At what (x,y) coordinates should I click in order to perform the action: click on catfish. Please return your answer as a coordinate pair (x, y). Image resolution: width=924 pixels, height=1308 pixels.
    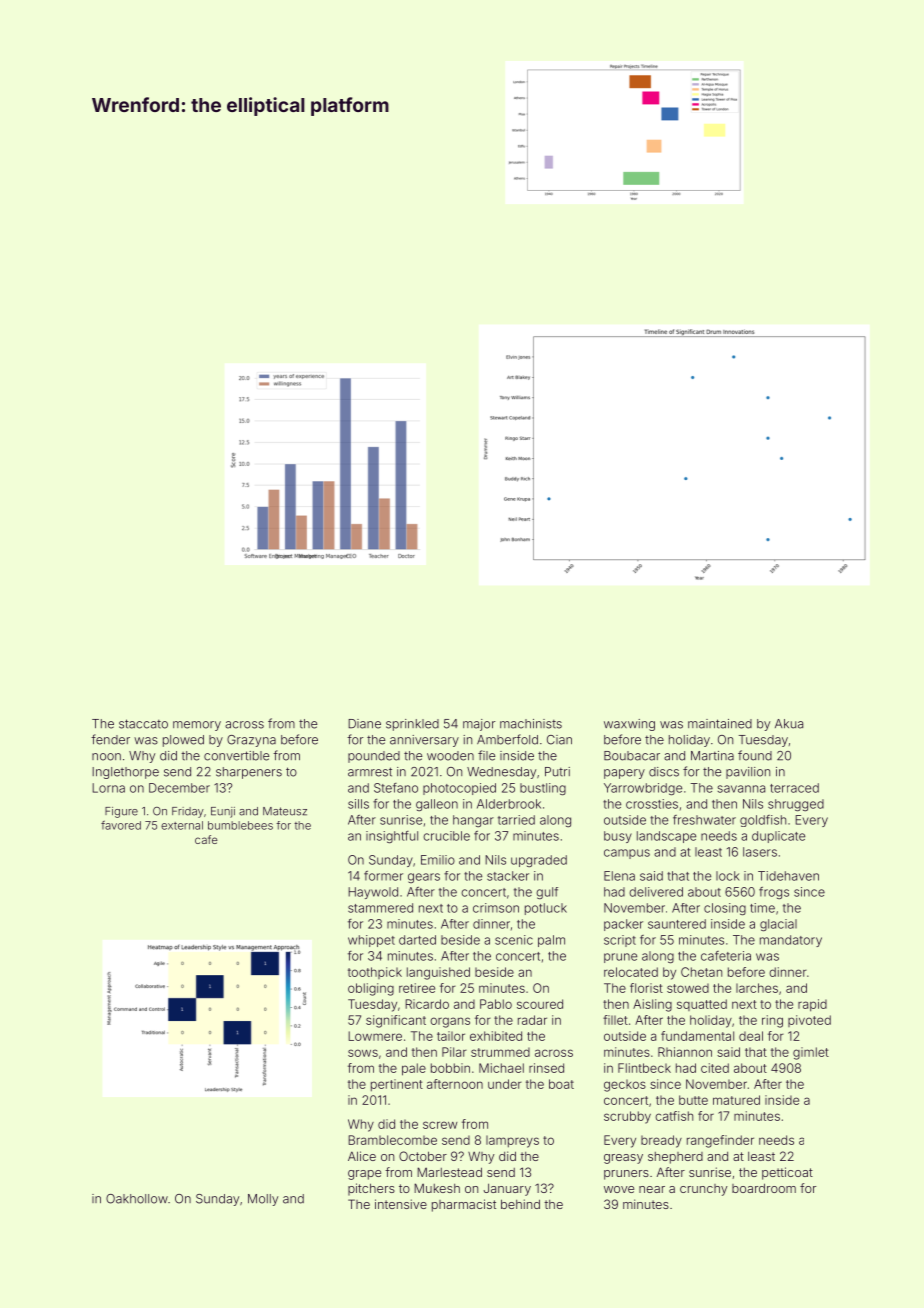
    Looking at the image, I should click on (674, 1116).
